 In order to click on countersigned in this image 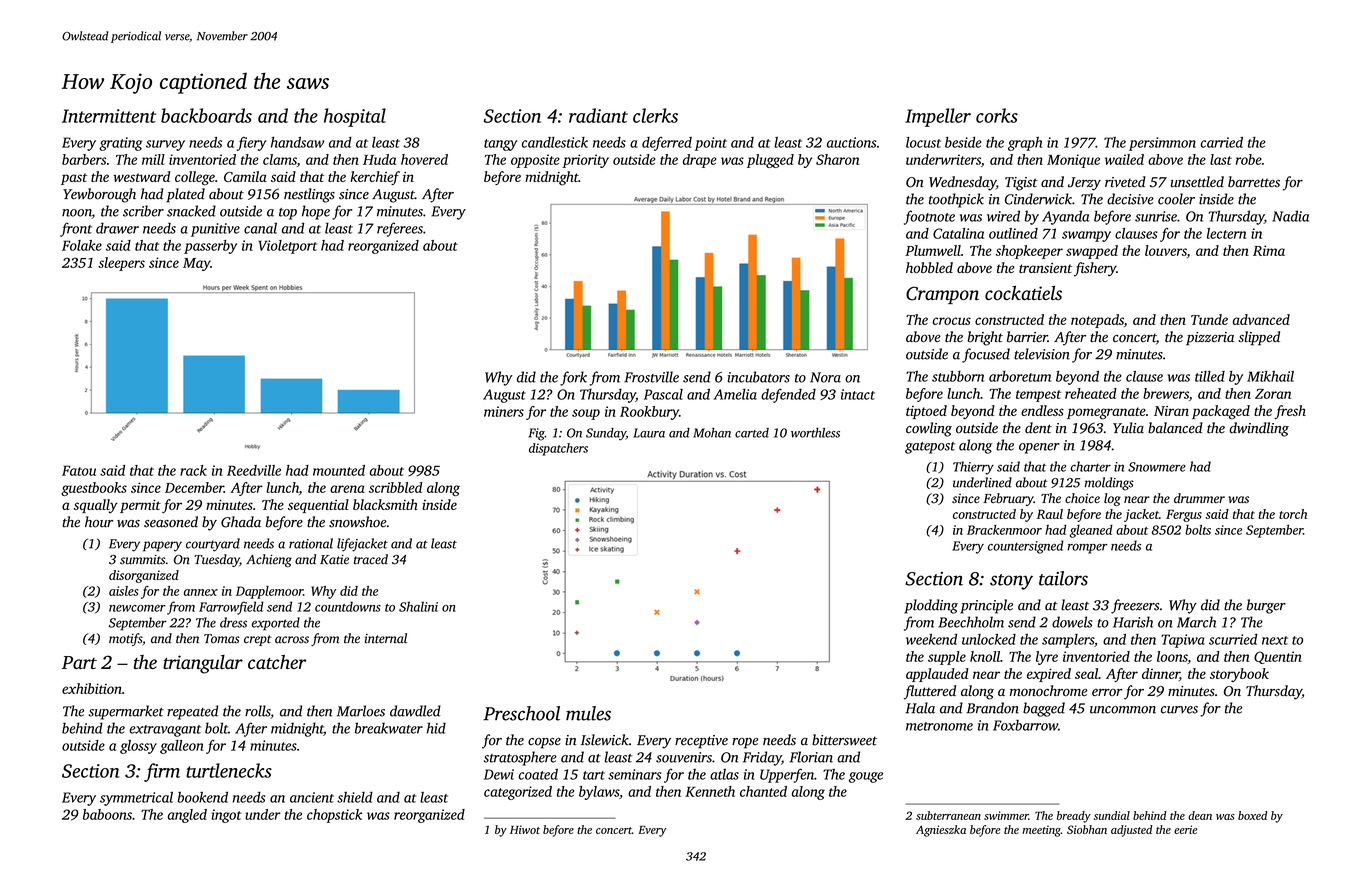, I will do `click(1026, 547)`.
